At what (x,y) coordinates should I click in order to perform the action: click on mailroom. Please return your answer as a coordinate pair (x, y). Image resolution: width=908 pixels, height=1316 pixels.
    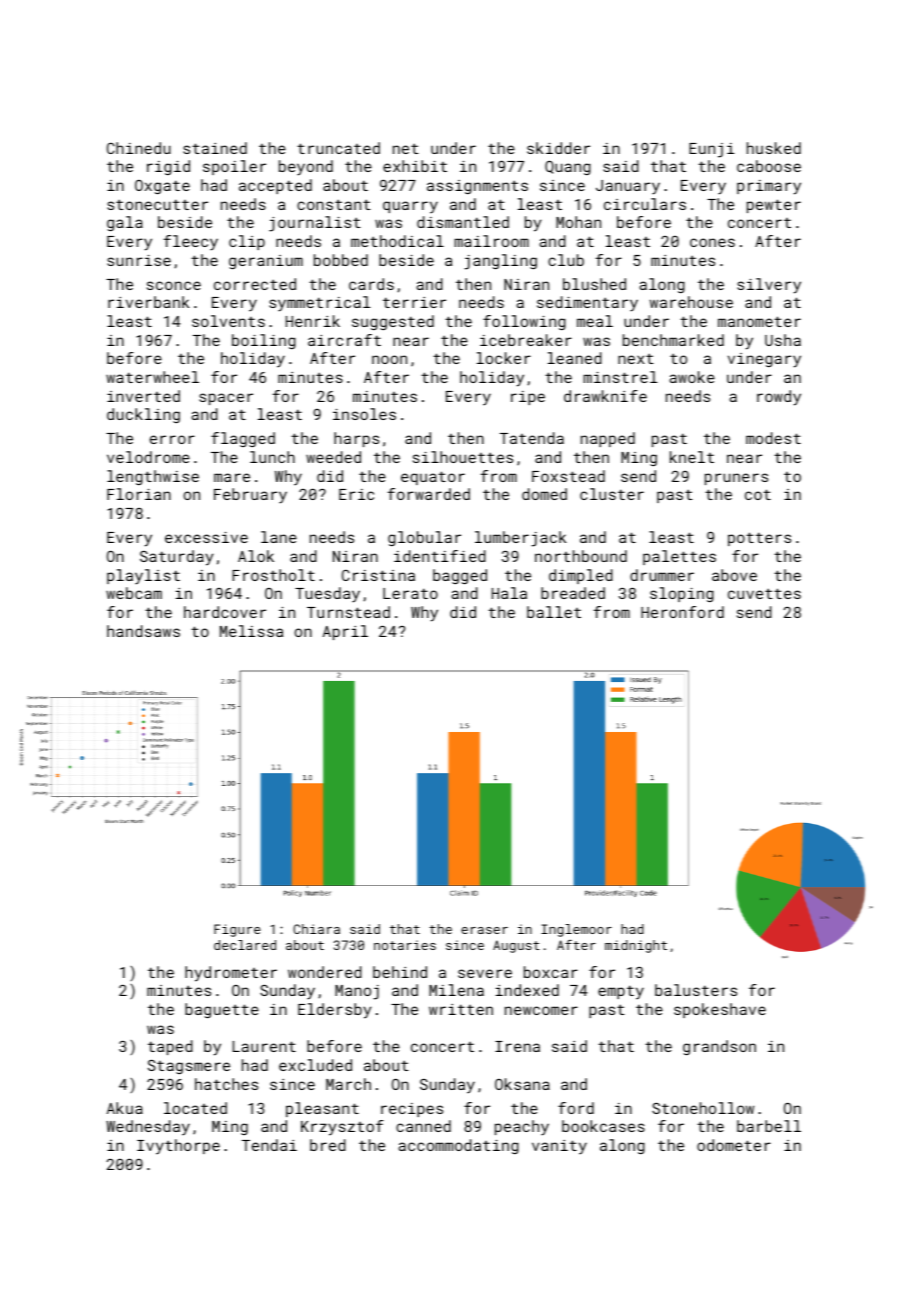
    Looking at the image, I should click on (491, 241).
